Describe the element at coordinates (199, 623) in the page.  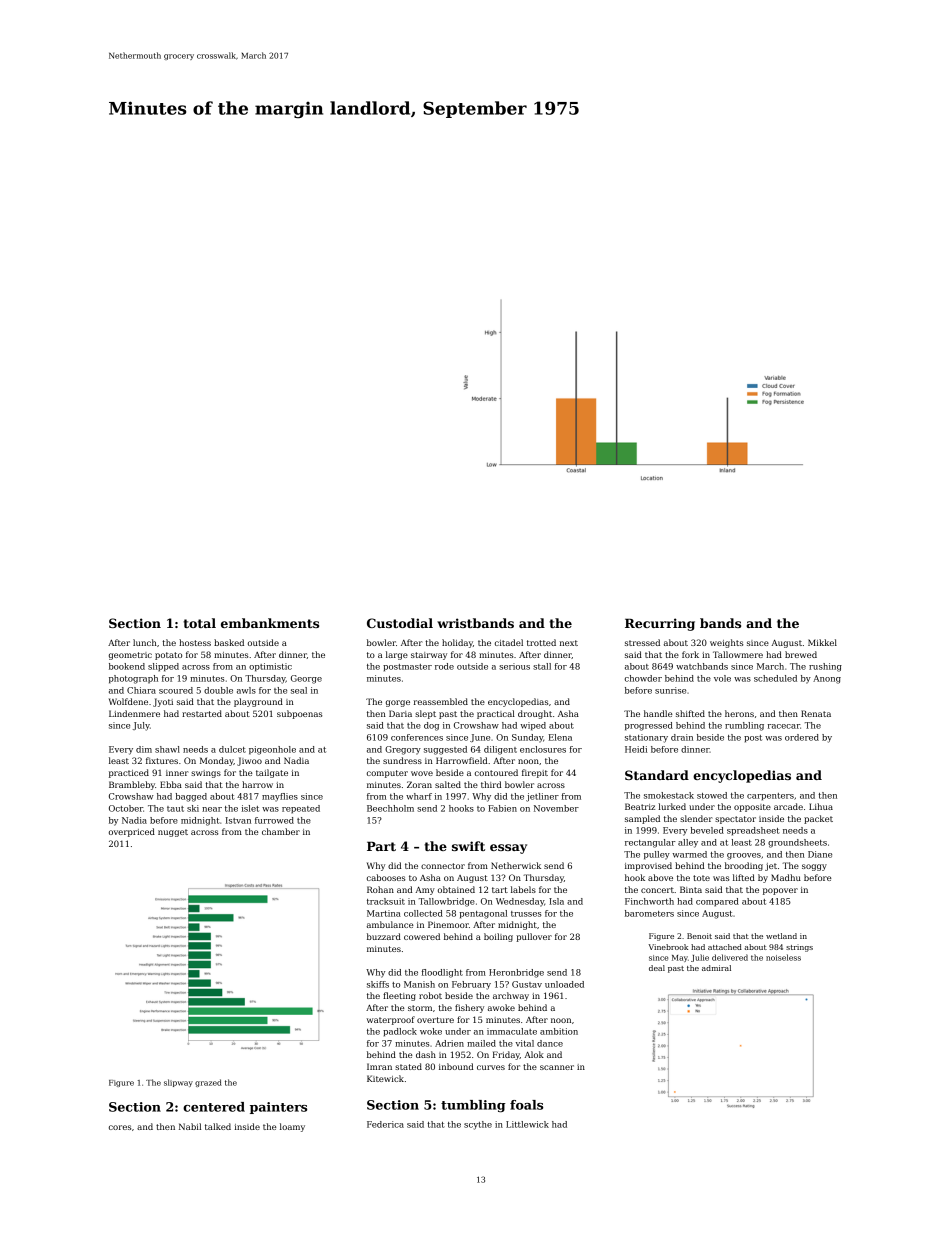
I see `total` at that location.
